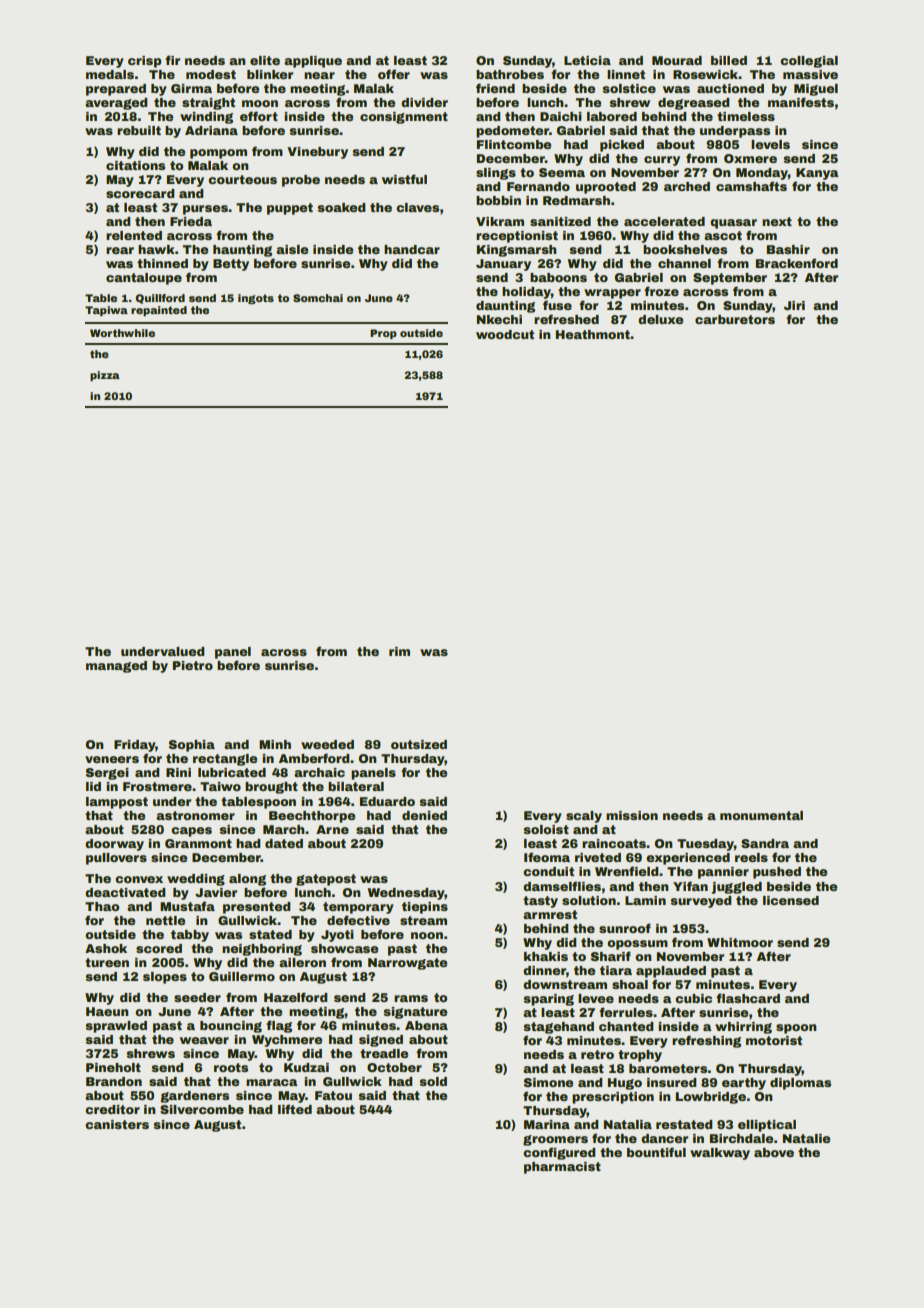 The width and height of the screenshot is (924, 1308). I want to click on ingots, so click(256, 299).
